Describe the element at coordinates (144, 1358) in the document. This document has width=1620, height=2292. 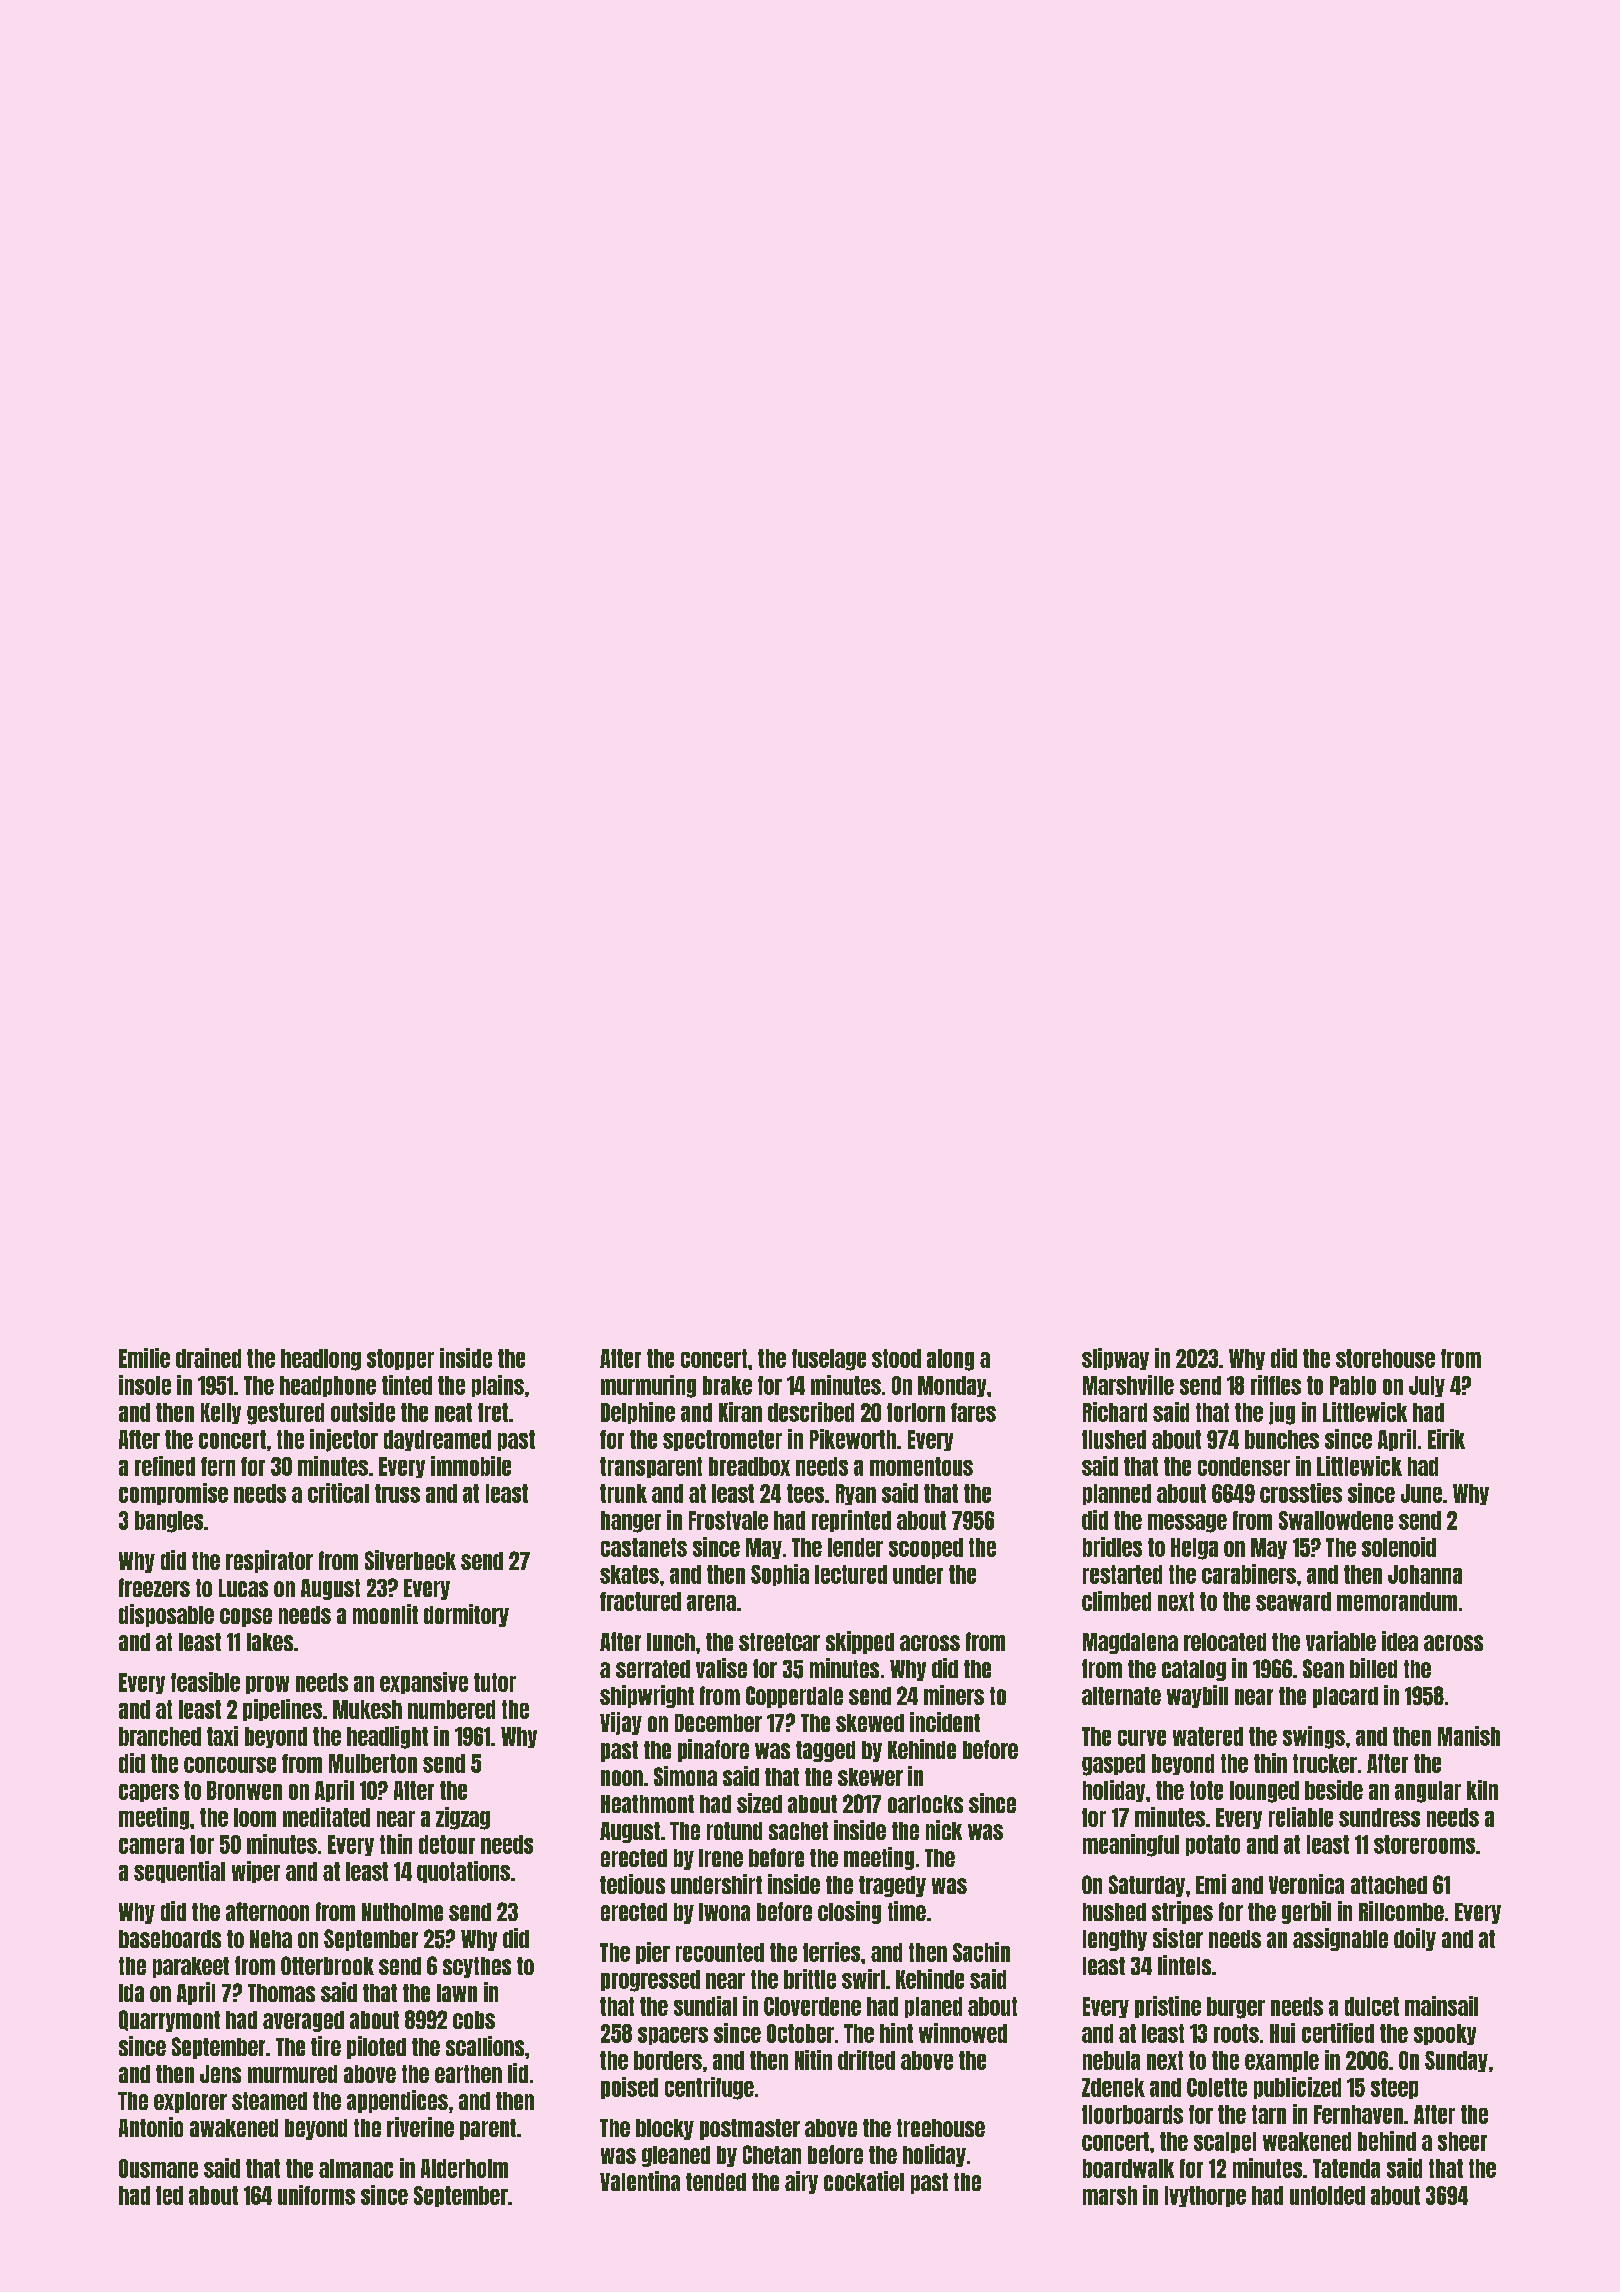
I see `Emilie` at that location.
